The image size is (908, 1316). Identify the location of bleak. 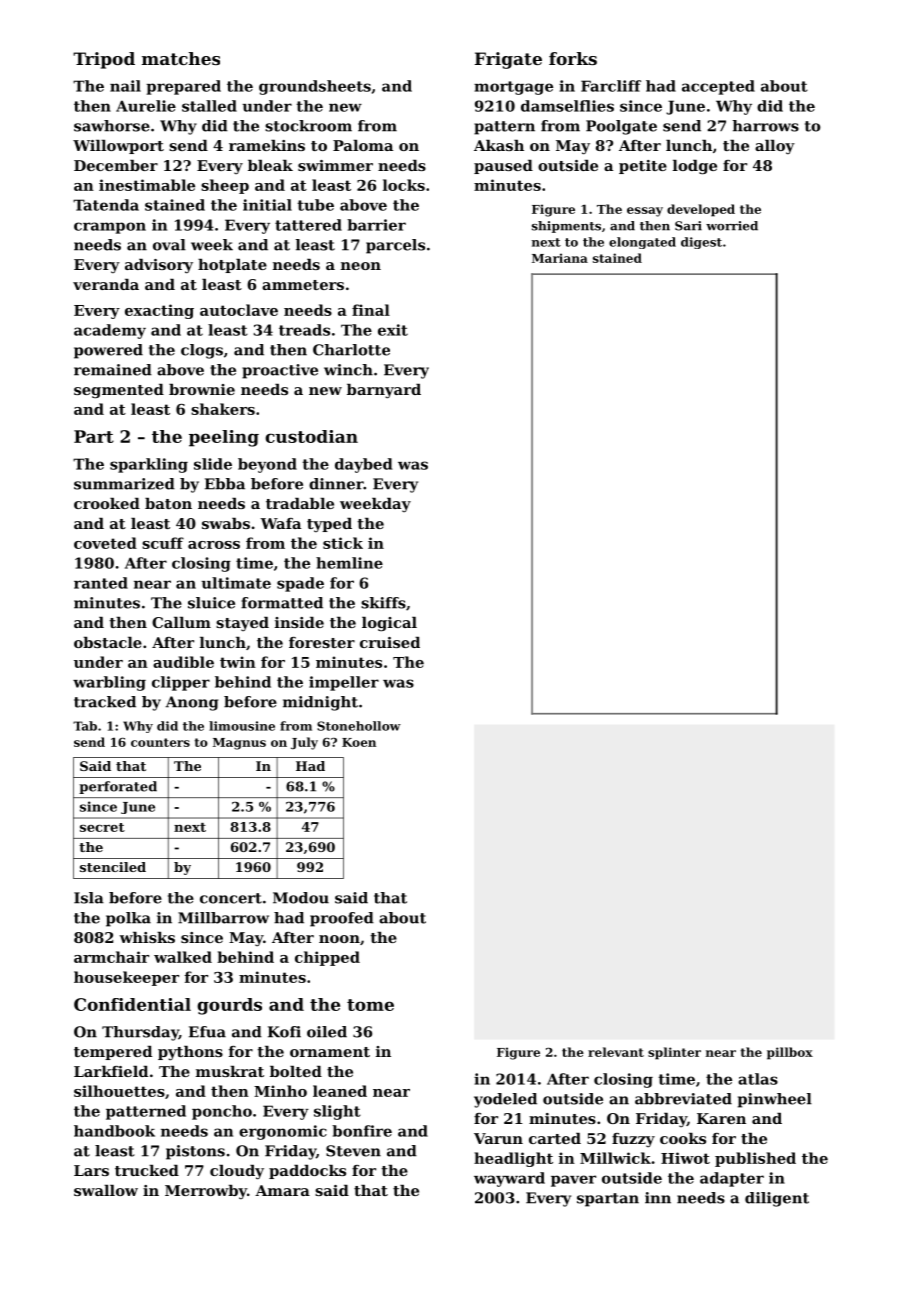
(270, 165).
